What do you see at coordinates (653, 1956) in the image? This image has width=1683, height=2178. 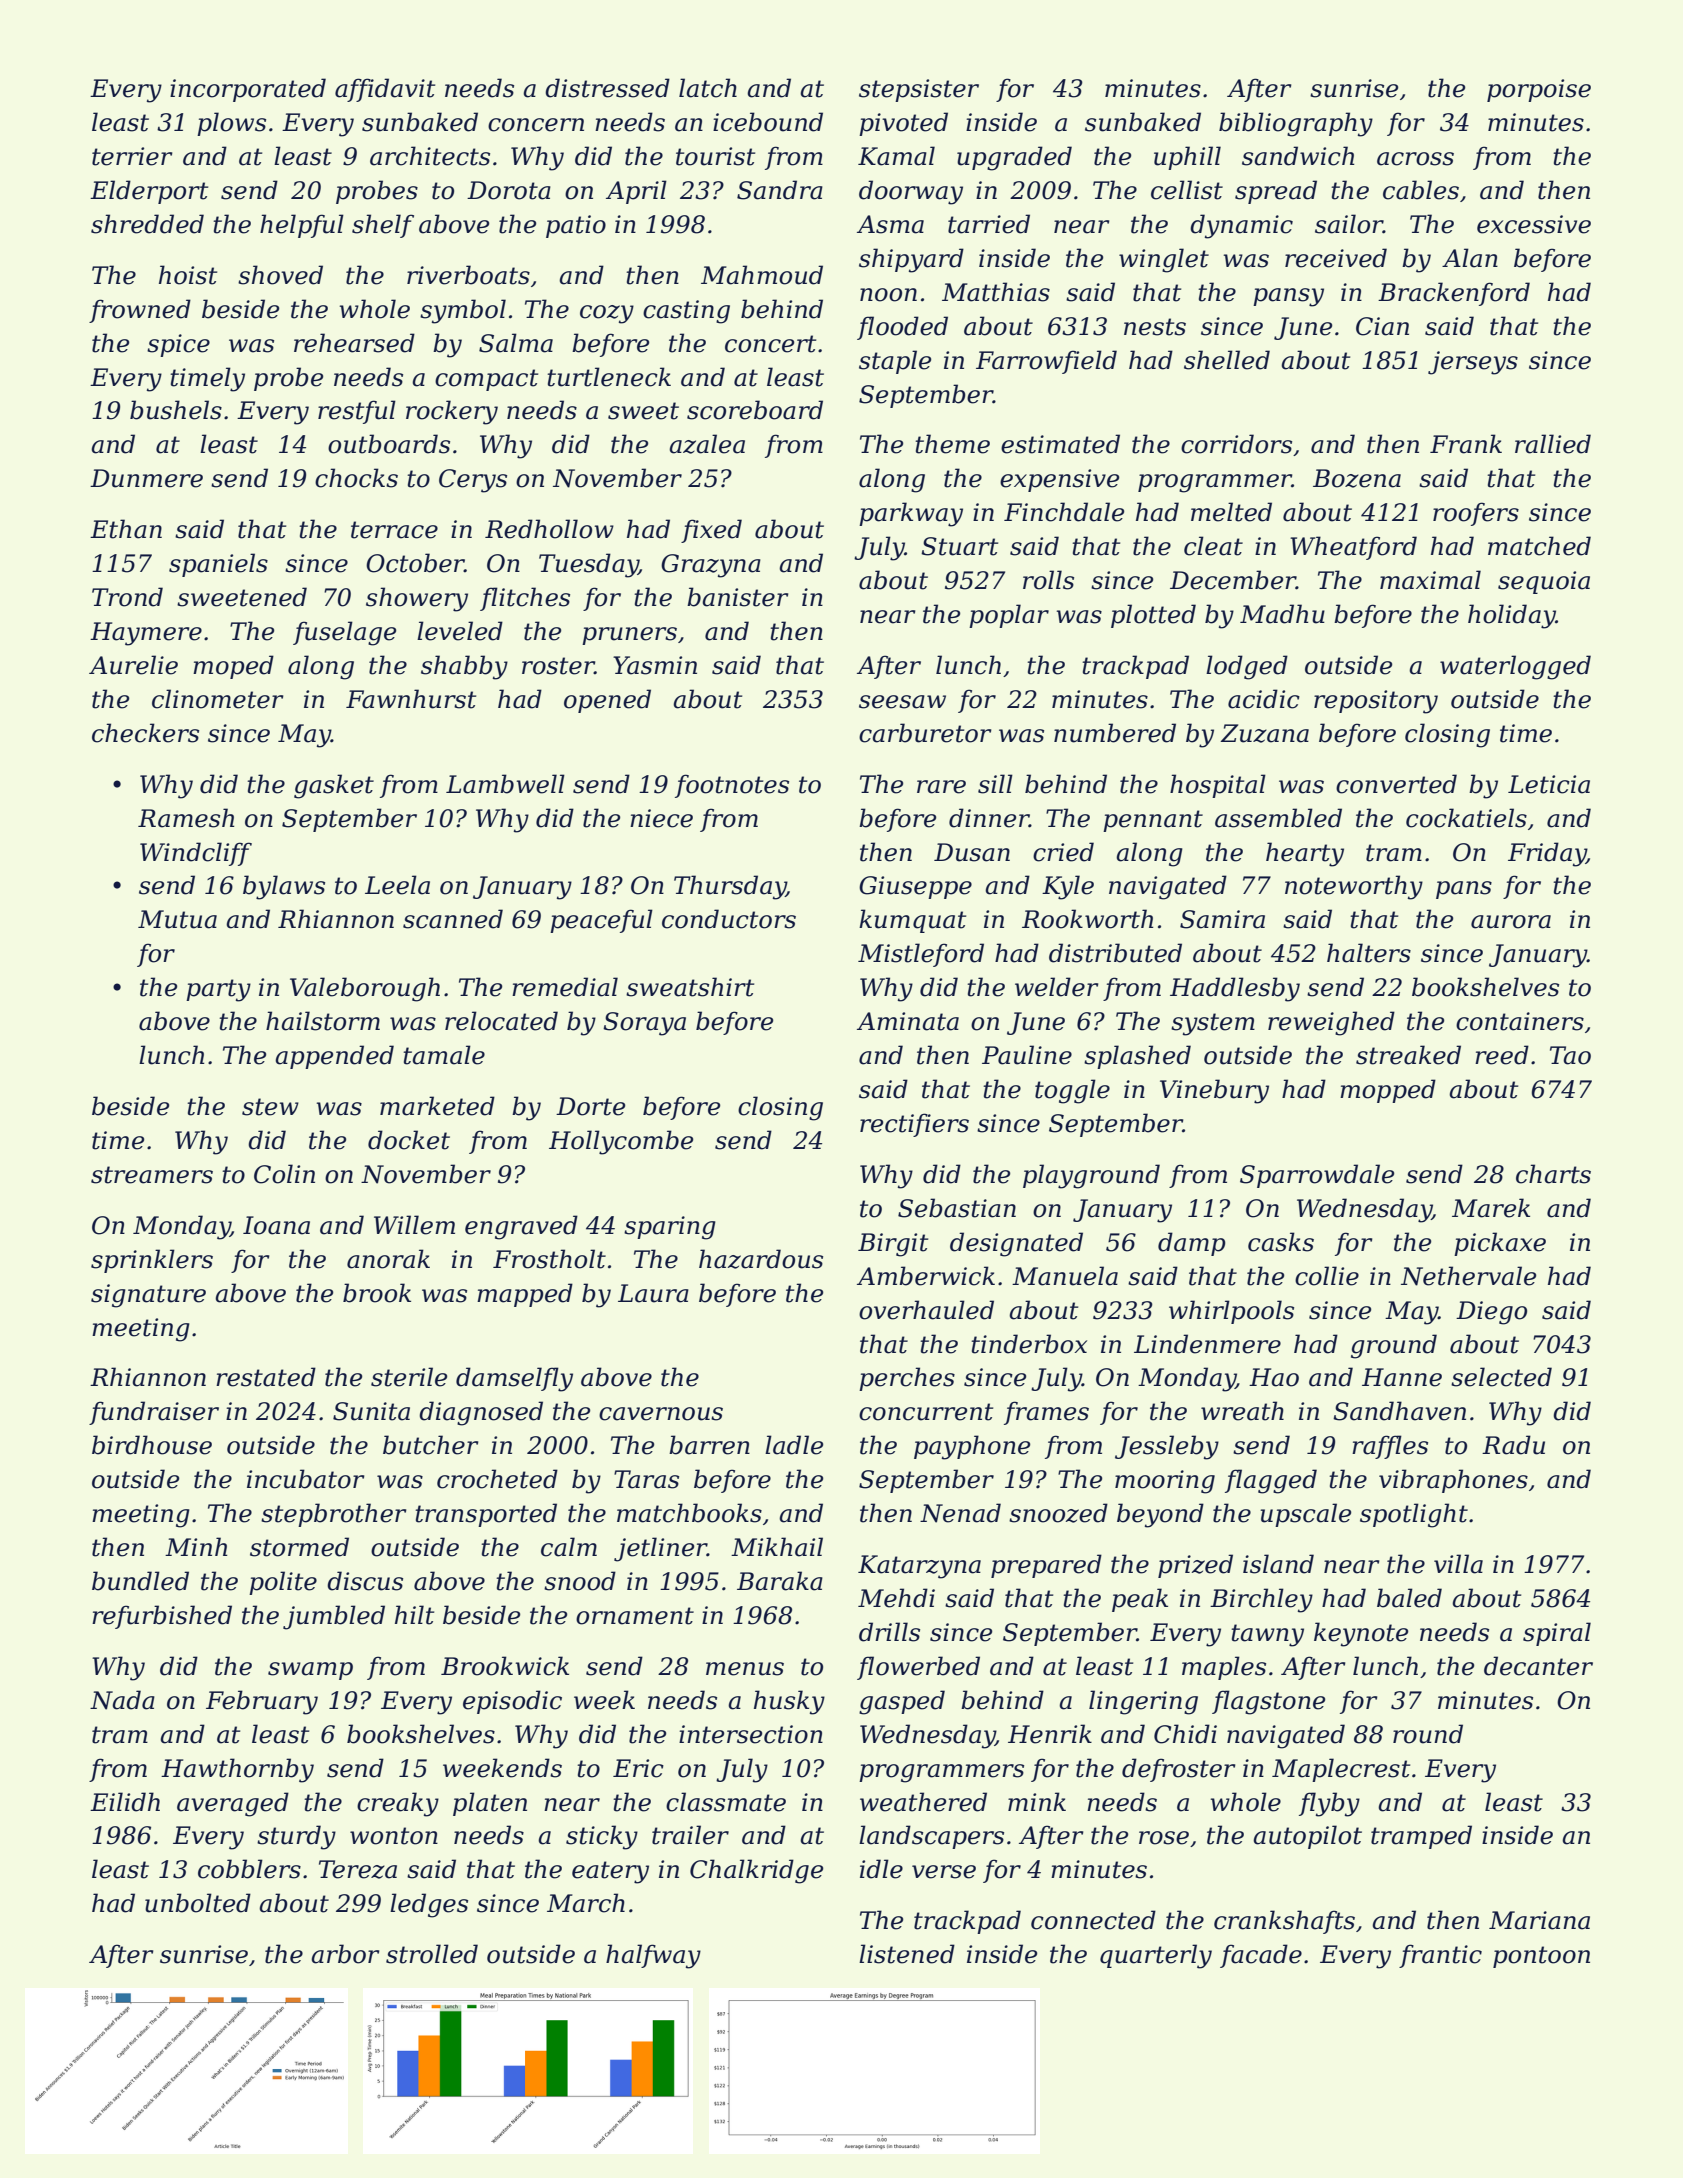 I see `halfway` at bounding box center [653, 1956].
